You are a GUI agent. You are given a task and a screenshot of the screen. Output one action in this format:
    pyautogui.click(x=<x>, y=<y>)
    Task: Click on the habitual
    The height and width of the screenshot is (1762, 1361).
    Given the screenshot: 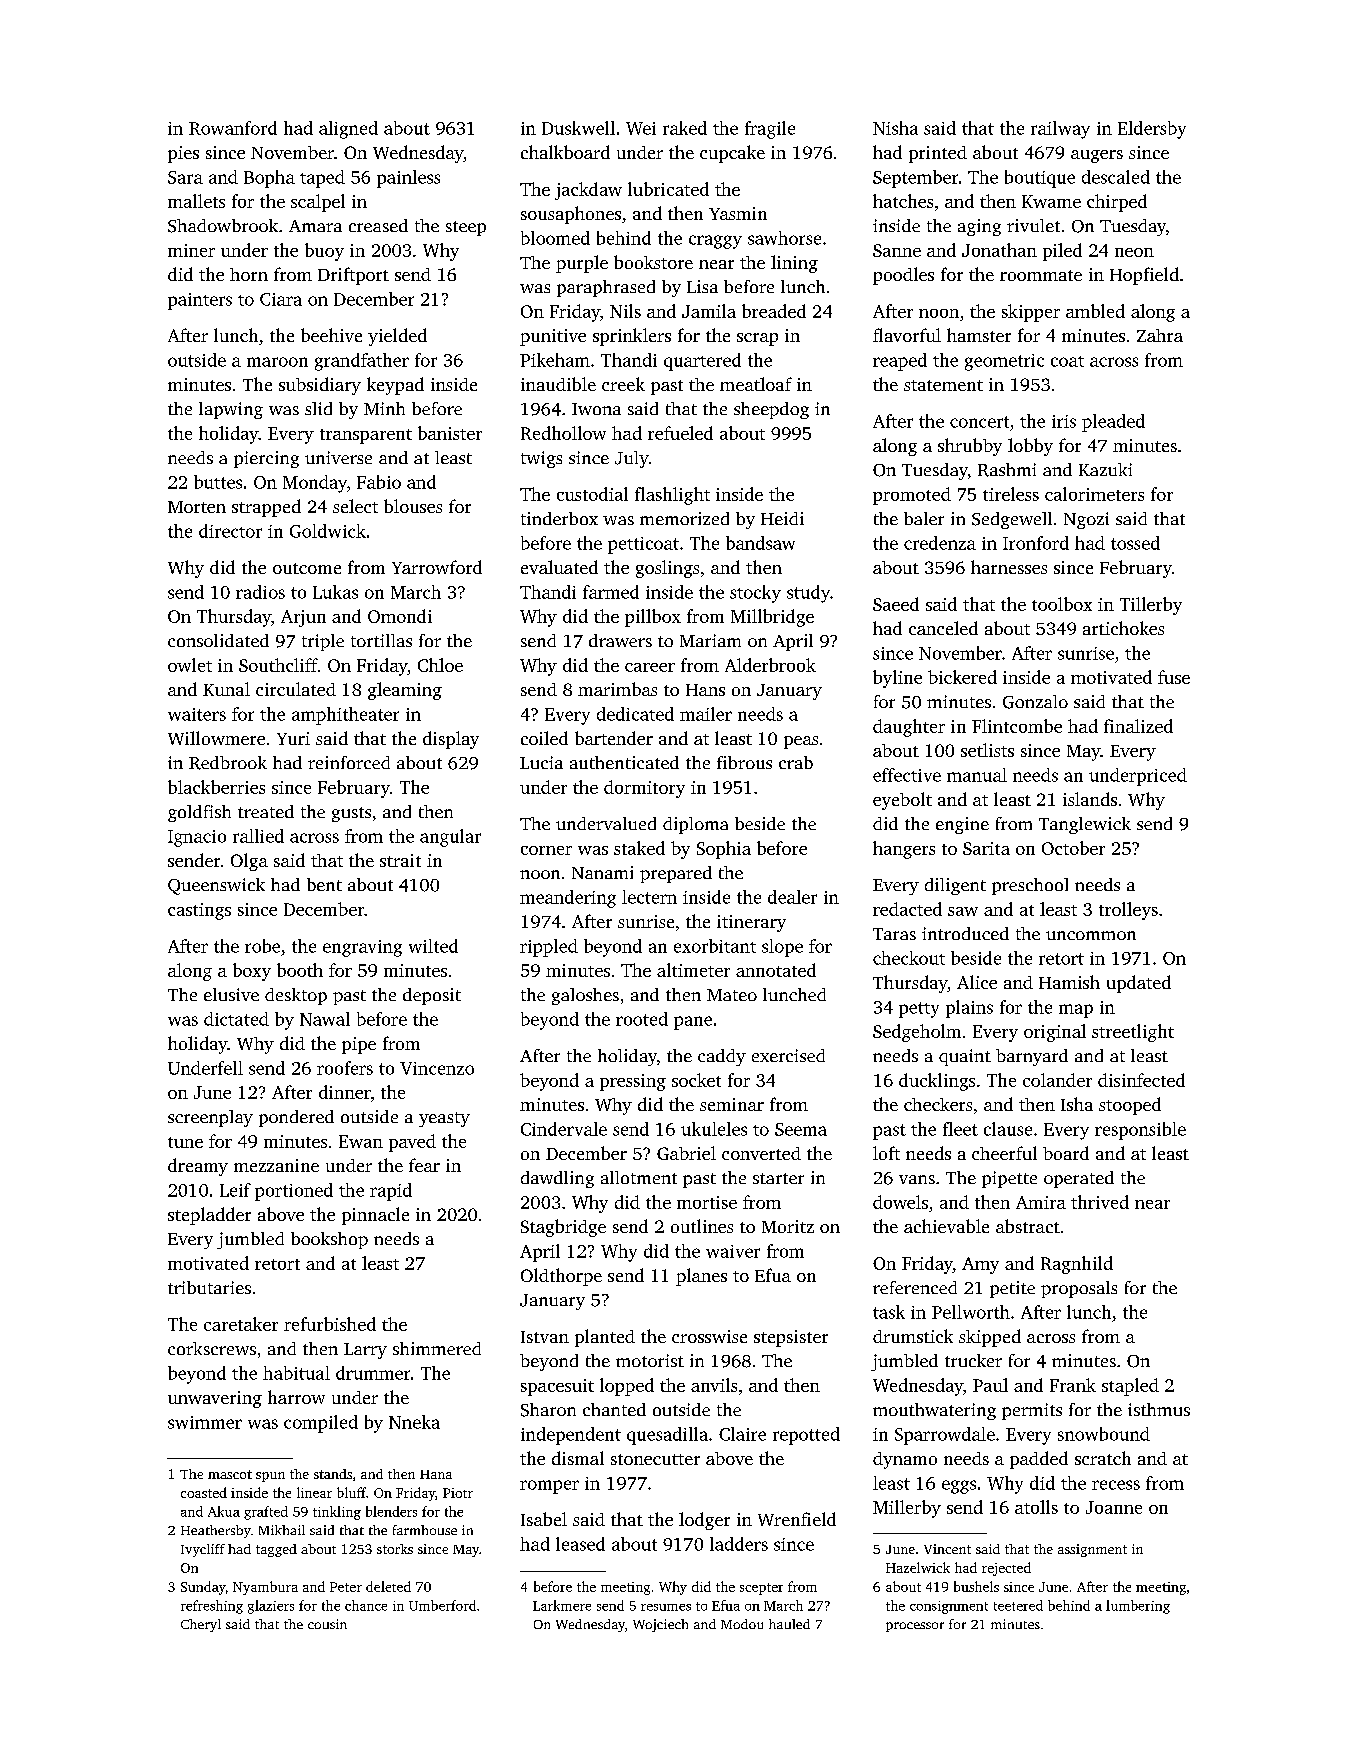 What is the action you would take?
    pyautogui.click(x=296, y=1373)
